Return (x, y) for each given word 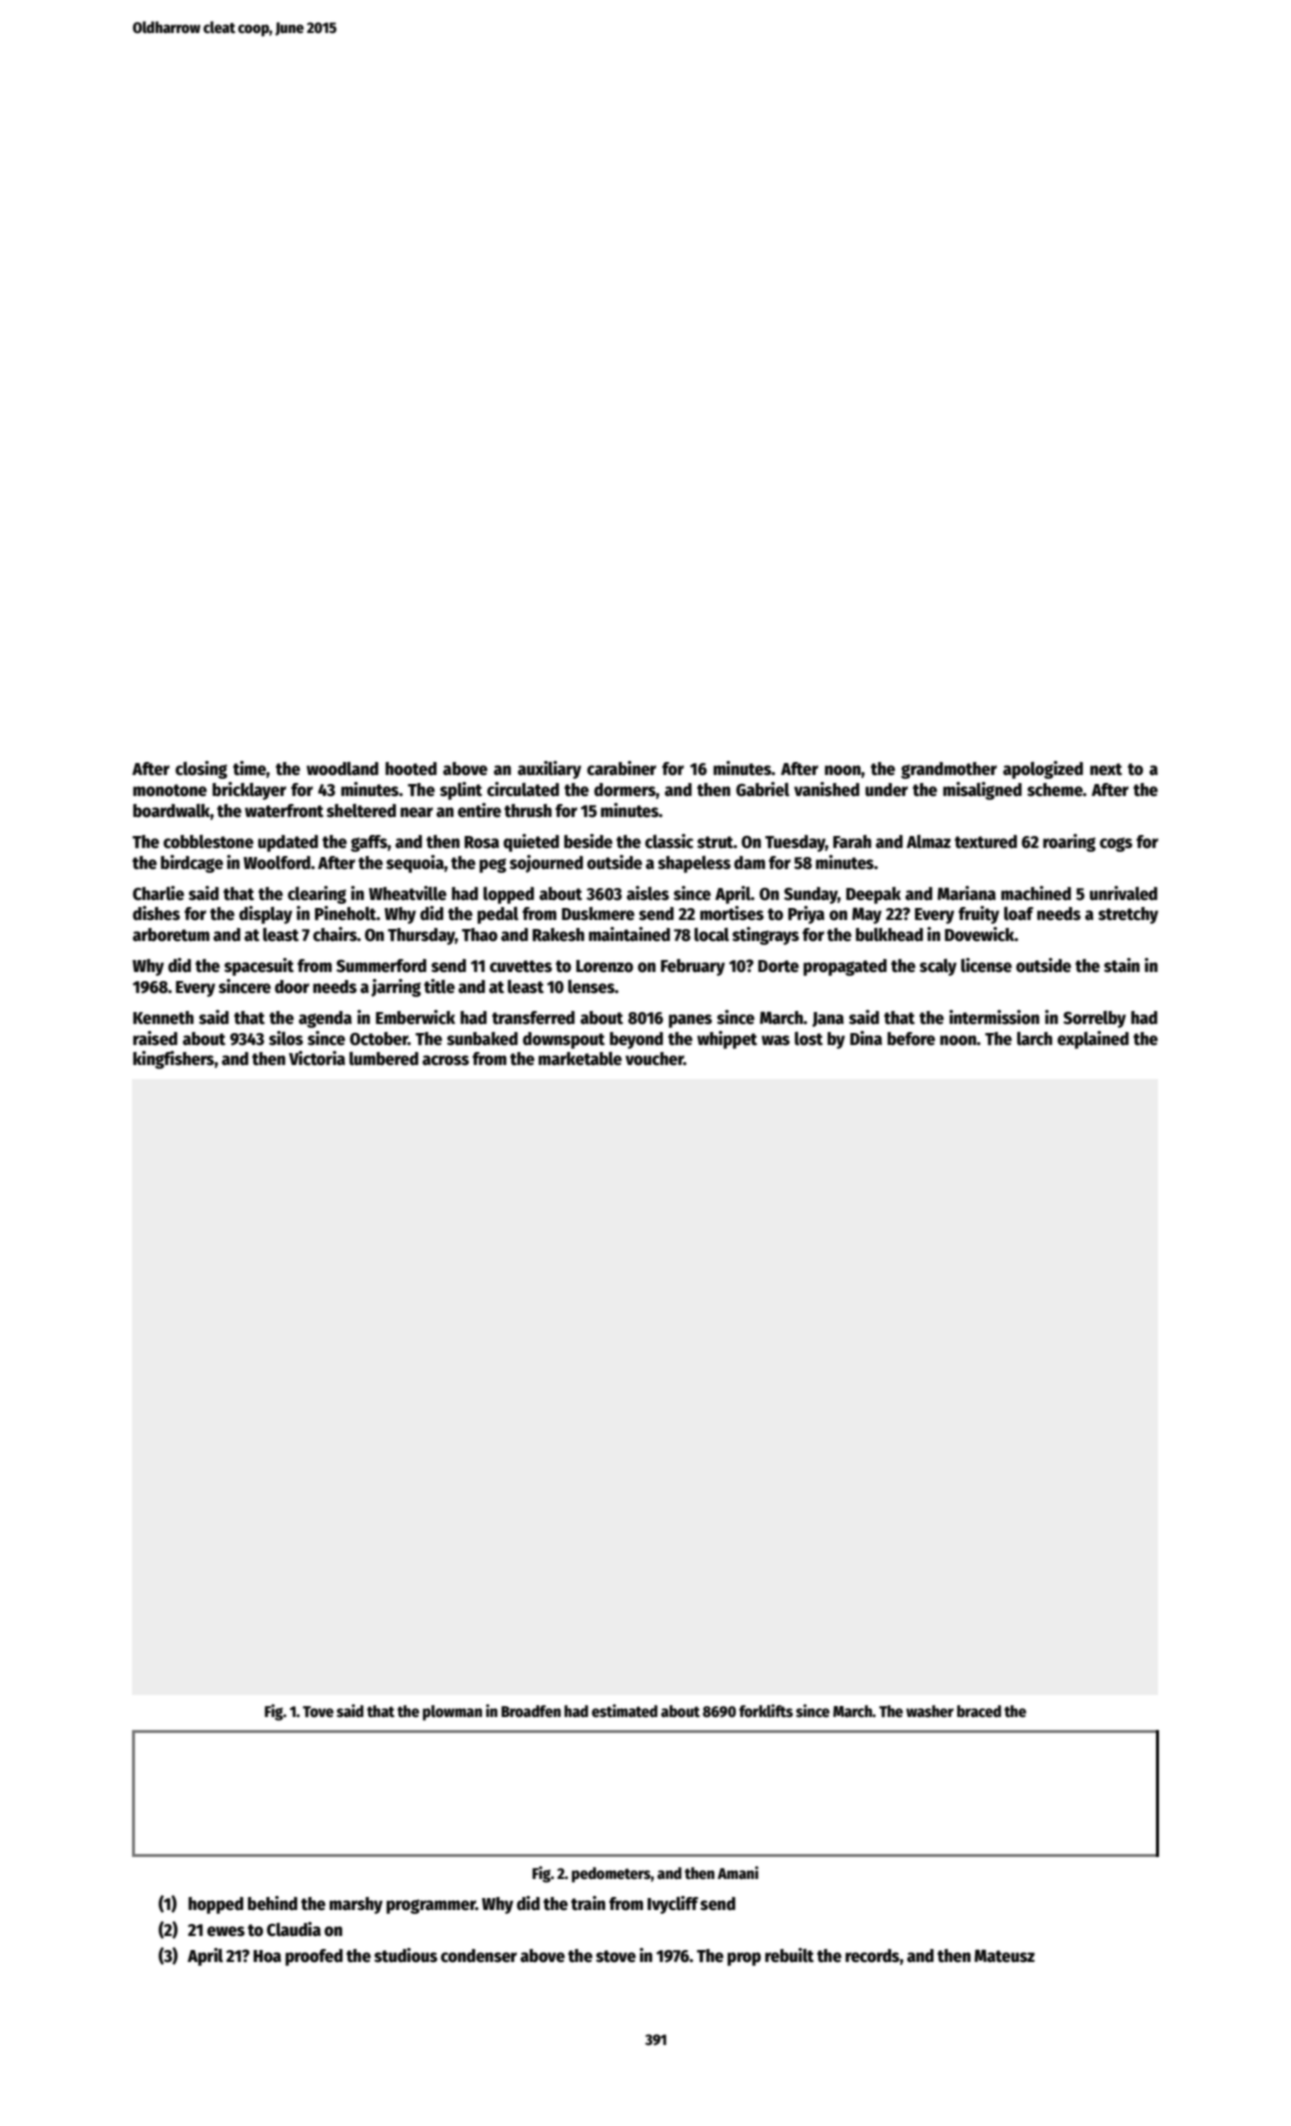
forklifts (766, 1711)
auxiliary (549, 770)
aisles (648, 893)
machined (1036, 893)
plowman (452, 1713)
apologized (1043, 770)
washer (930, 1711)
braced (979, 1711)
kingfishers (173, 1060)
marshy (356, 1905)
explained (1093, 1040)
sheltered (361, 811)
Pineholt (346, 913)
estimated (625, 1711)
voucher (654, 1059)
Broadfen (531, 1711)
